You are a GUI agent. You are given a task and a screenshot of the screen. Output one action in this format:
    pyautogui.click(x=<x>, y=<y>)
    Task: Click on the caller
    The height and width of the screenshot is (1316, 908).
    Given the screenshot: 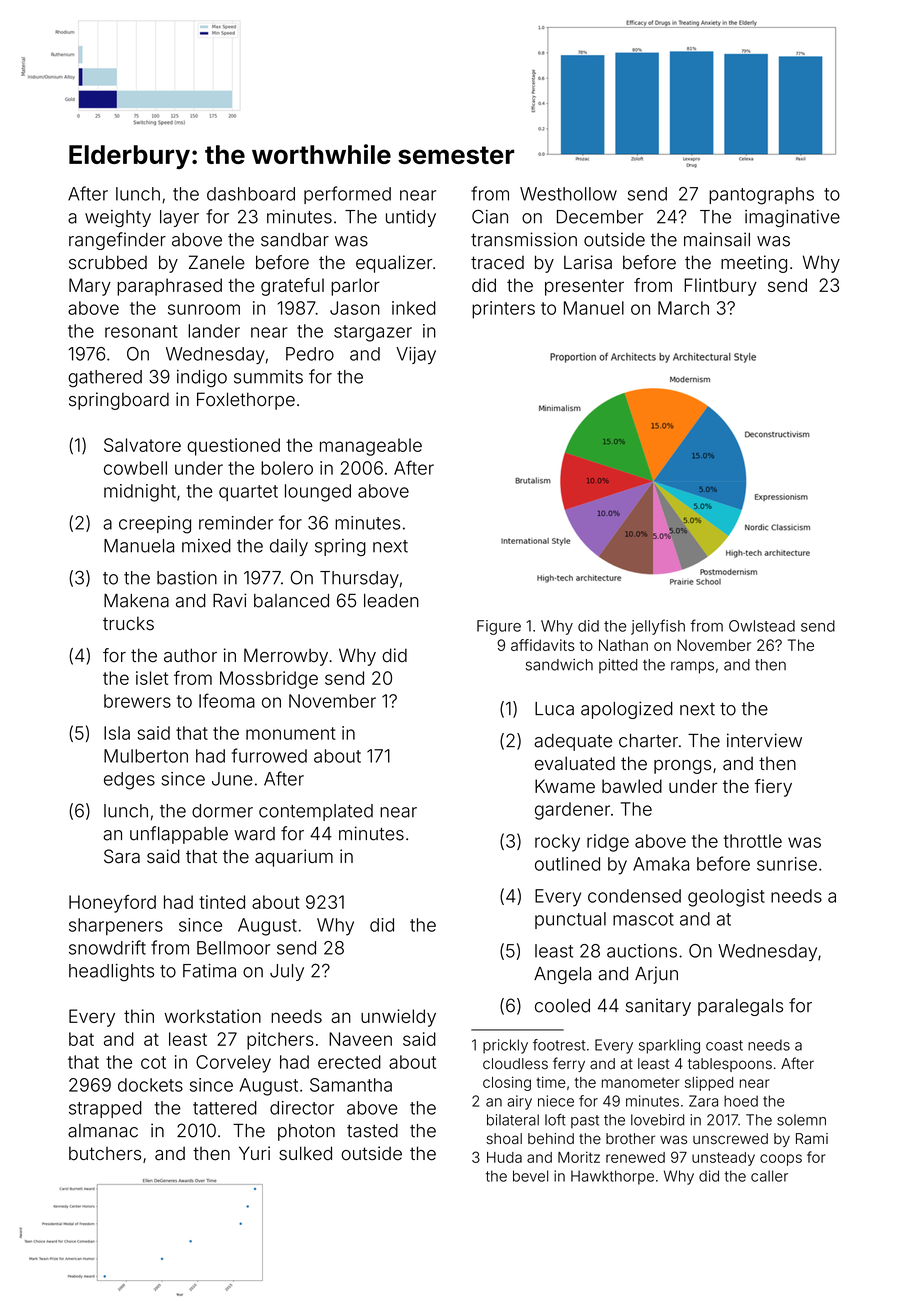 What is the action you would take?
    pyautogui.click(x=769, y=1176)
